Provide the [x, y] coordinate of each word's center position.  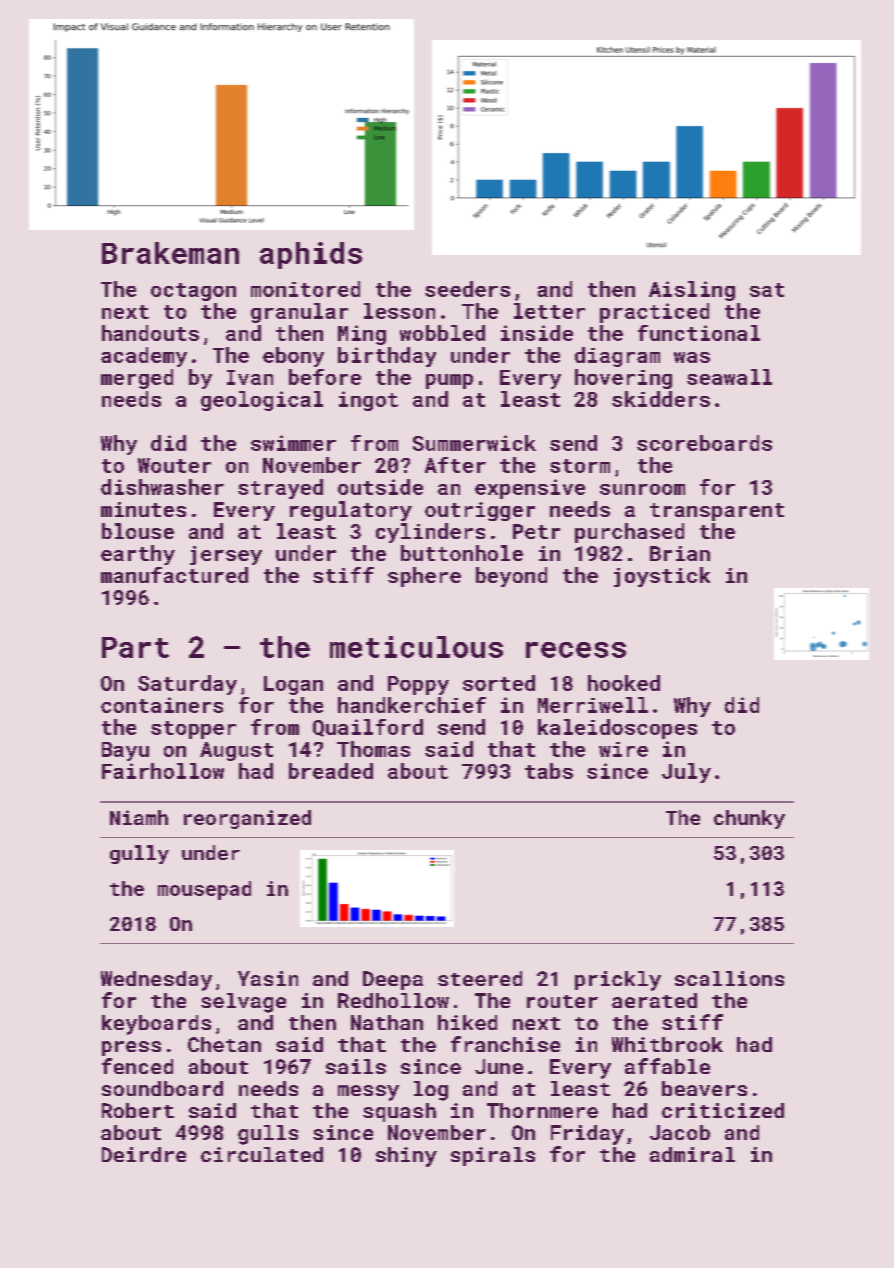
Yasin [268, 978]
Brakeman [170, 253]
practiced [654, 313]
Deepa [393, 980]
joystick [662, 577]
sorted [499, 683]
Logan [293, 685]
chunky [749, 819]
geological [262, 401]
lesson [399, 311]
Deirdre [144, 1154]
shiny [406, 1157]
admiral [692, 1154]
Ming [362, 335]
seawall [729, 377]
